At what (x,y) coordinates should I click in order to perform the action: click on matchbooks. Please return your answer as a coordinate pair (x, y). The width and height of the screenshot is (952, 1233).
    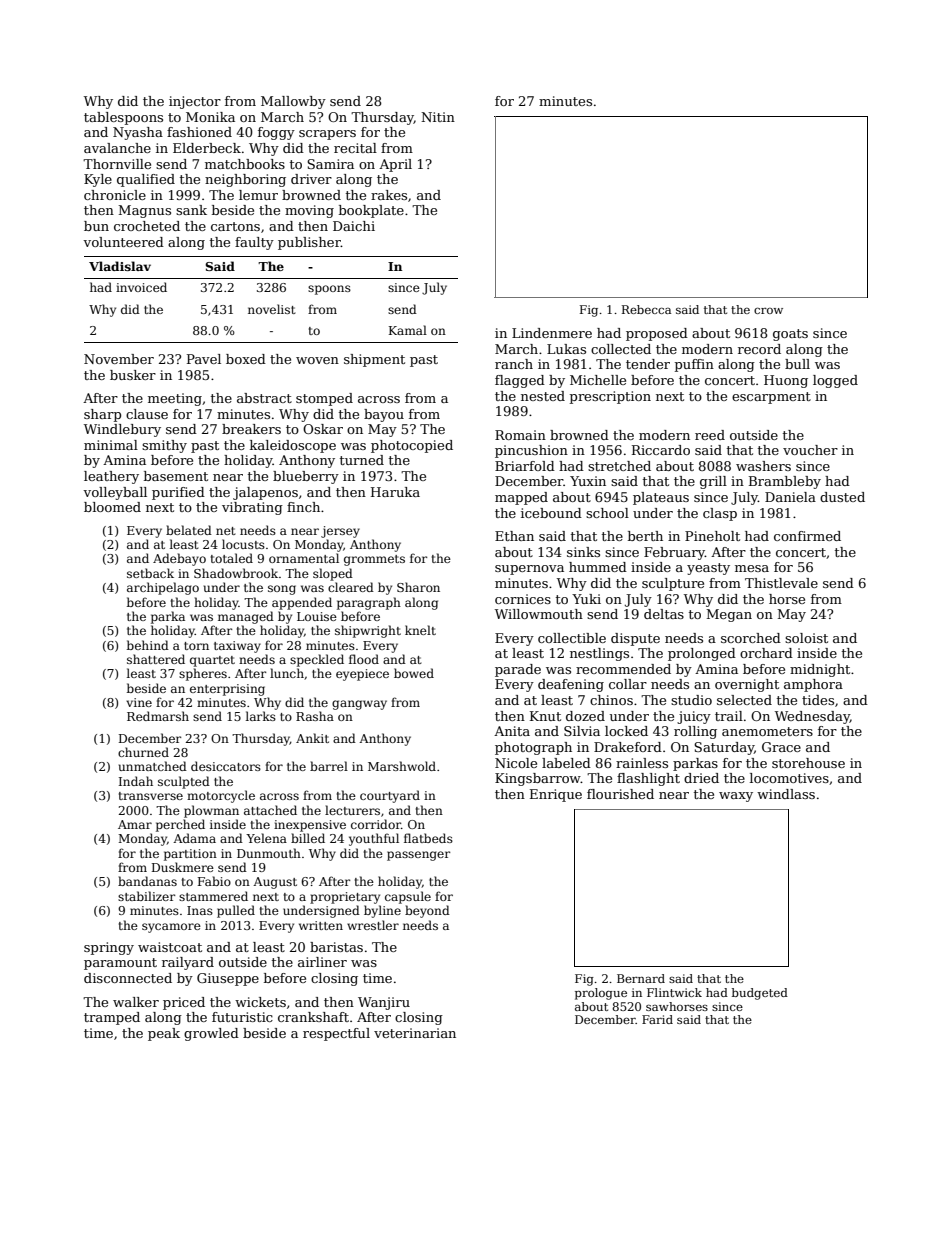
    Looking at the image, I should click on (245, 164).
